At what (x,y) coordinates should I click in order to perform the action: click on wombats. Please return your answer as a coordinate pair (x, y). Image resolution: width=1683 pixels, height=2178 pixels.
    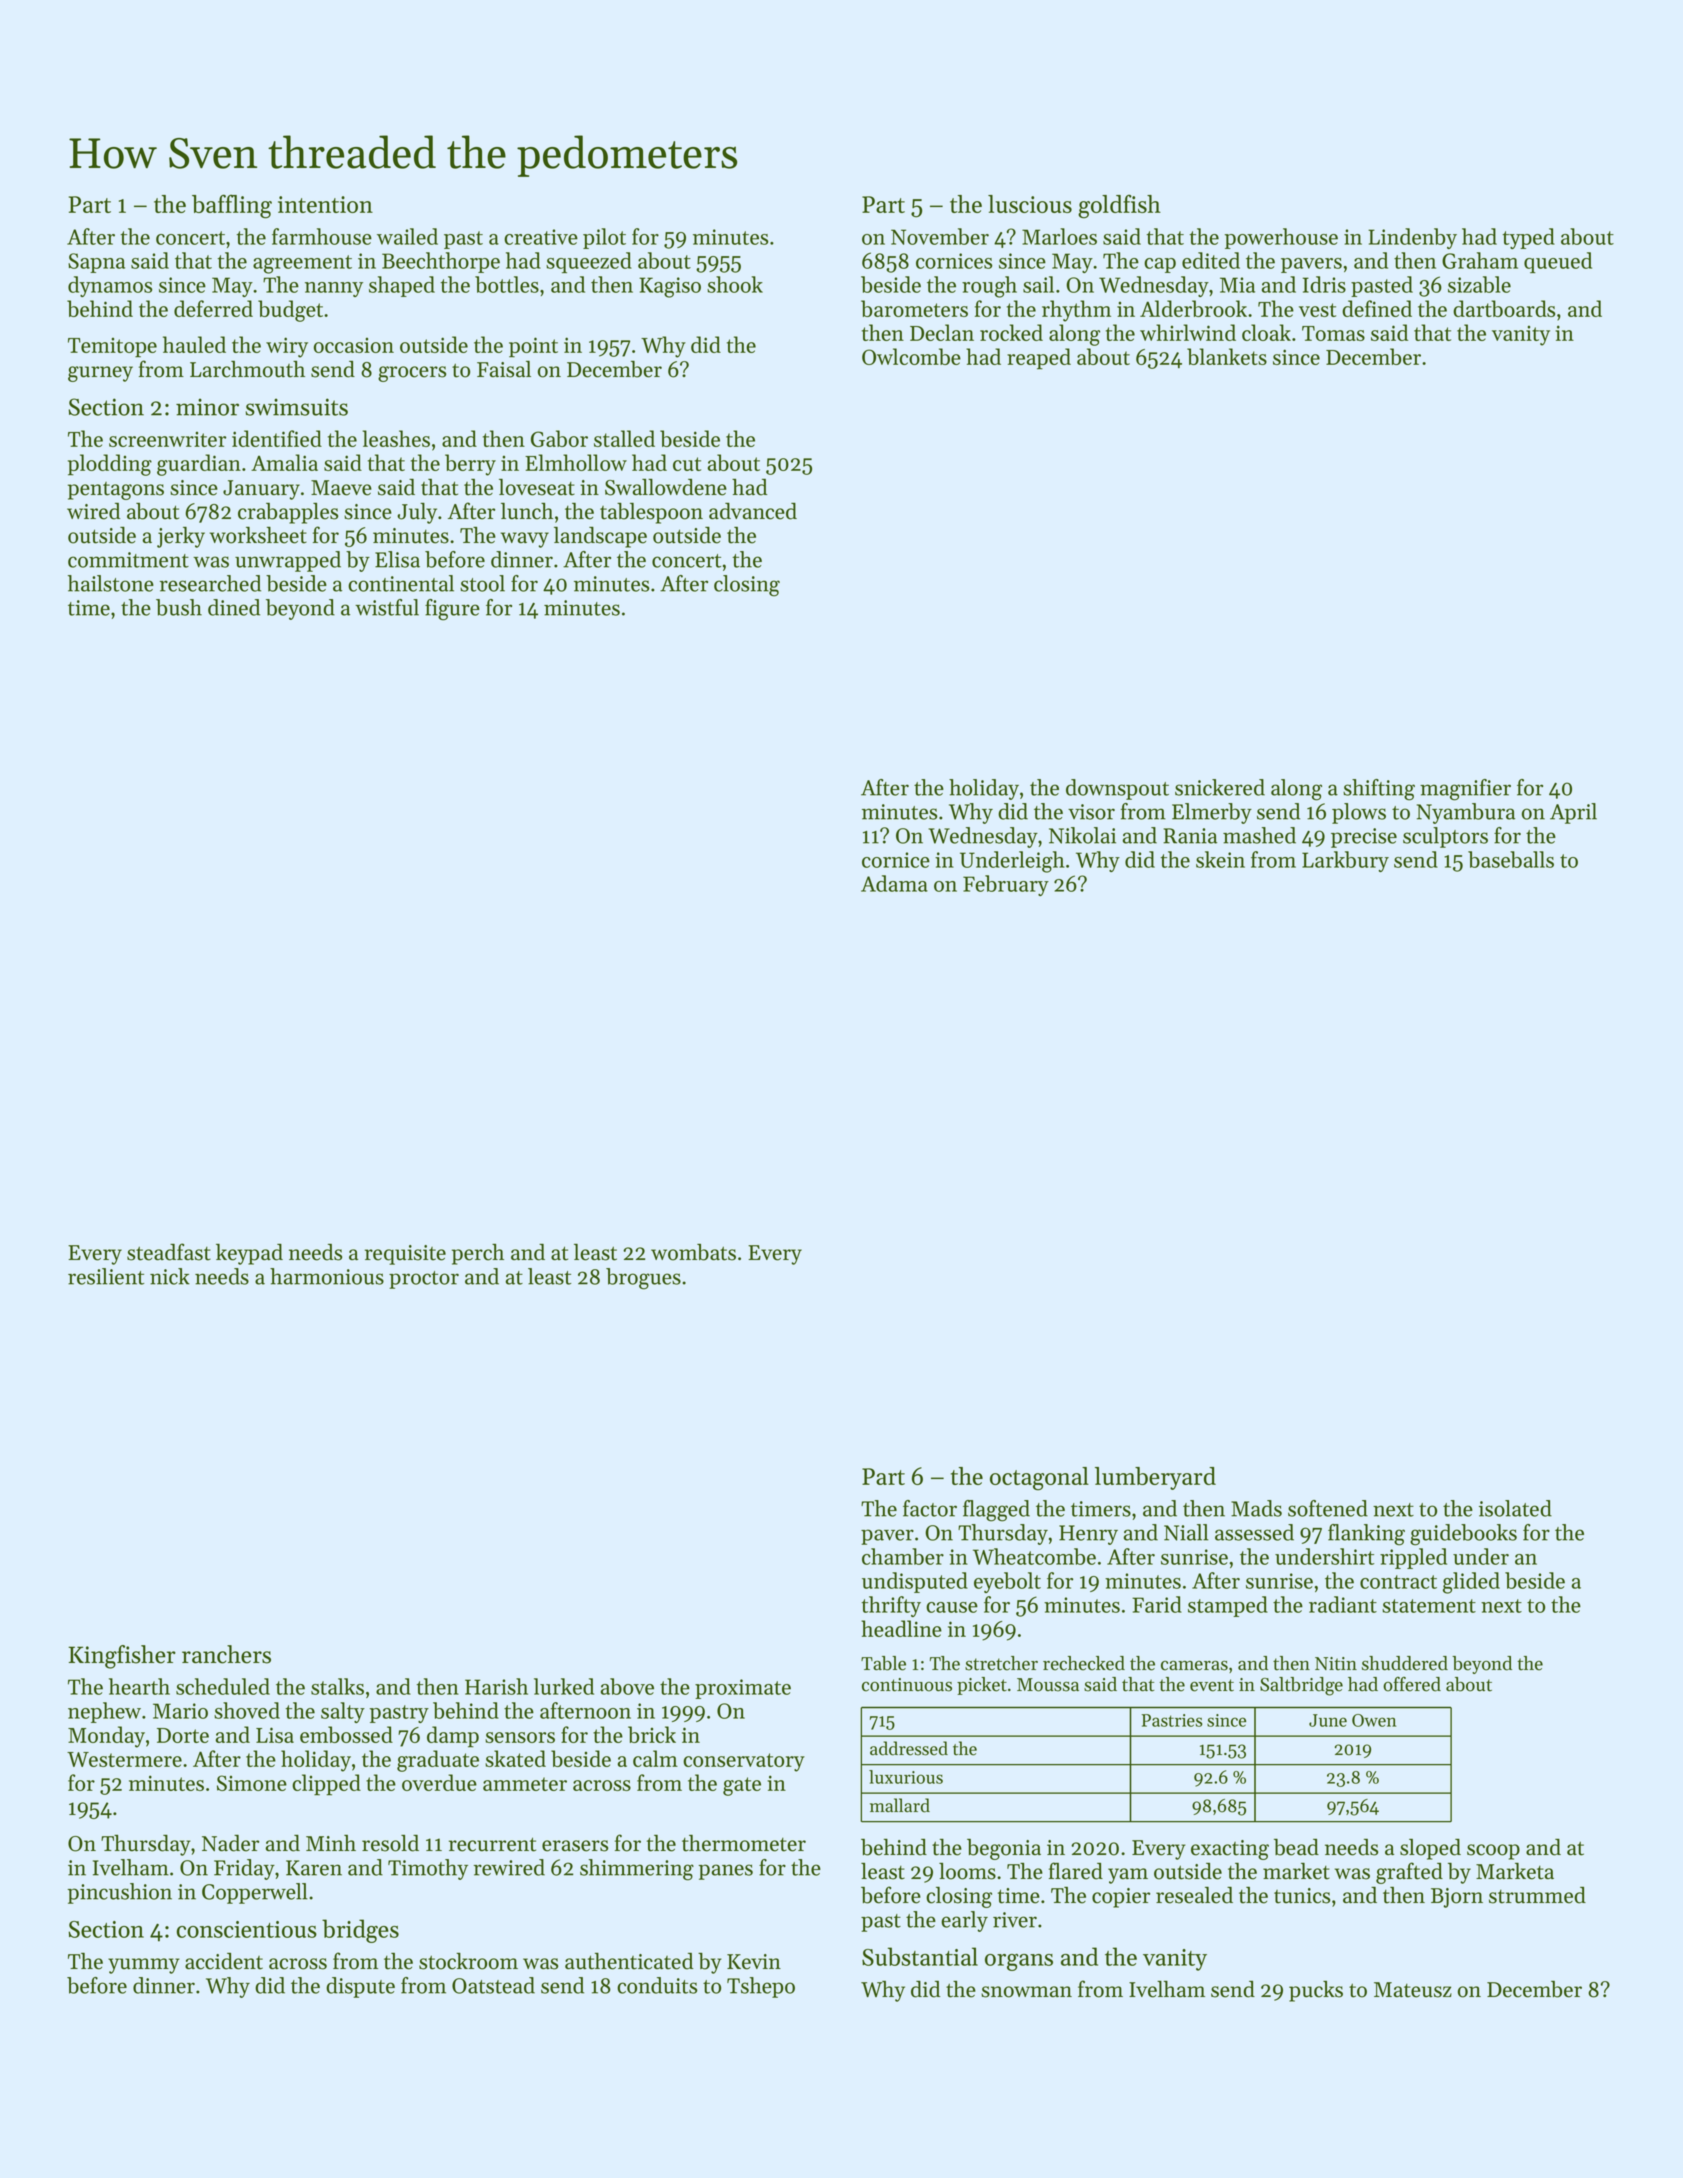
    Looking at the image, I should click on (693, 1252).
